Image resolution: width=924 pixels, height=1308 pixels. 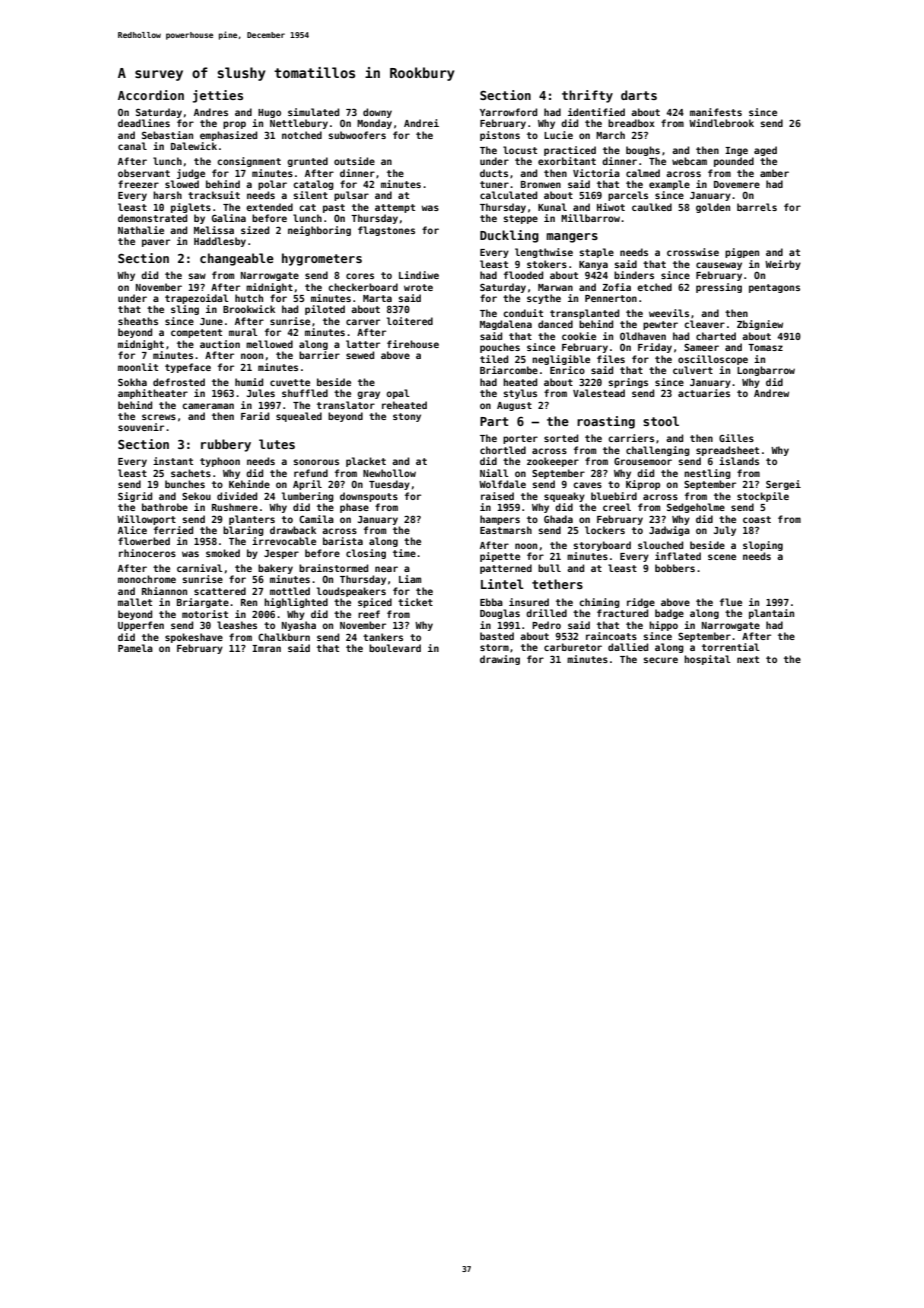 I want to click on refund, so click(x=311, y=473).
